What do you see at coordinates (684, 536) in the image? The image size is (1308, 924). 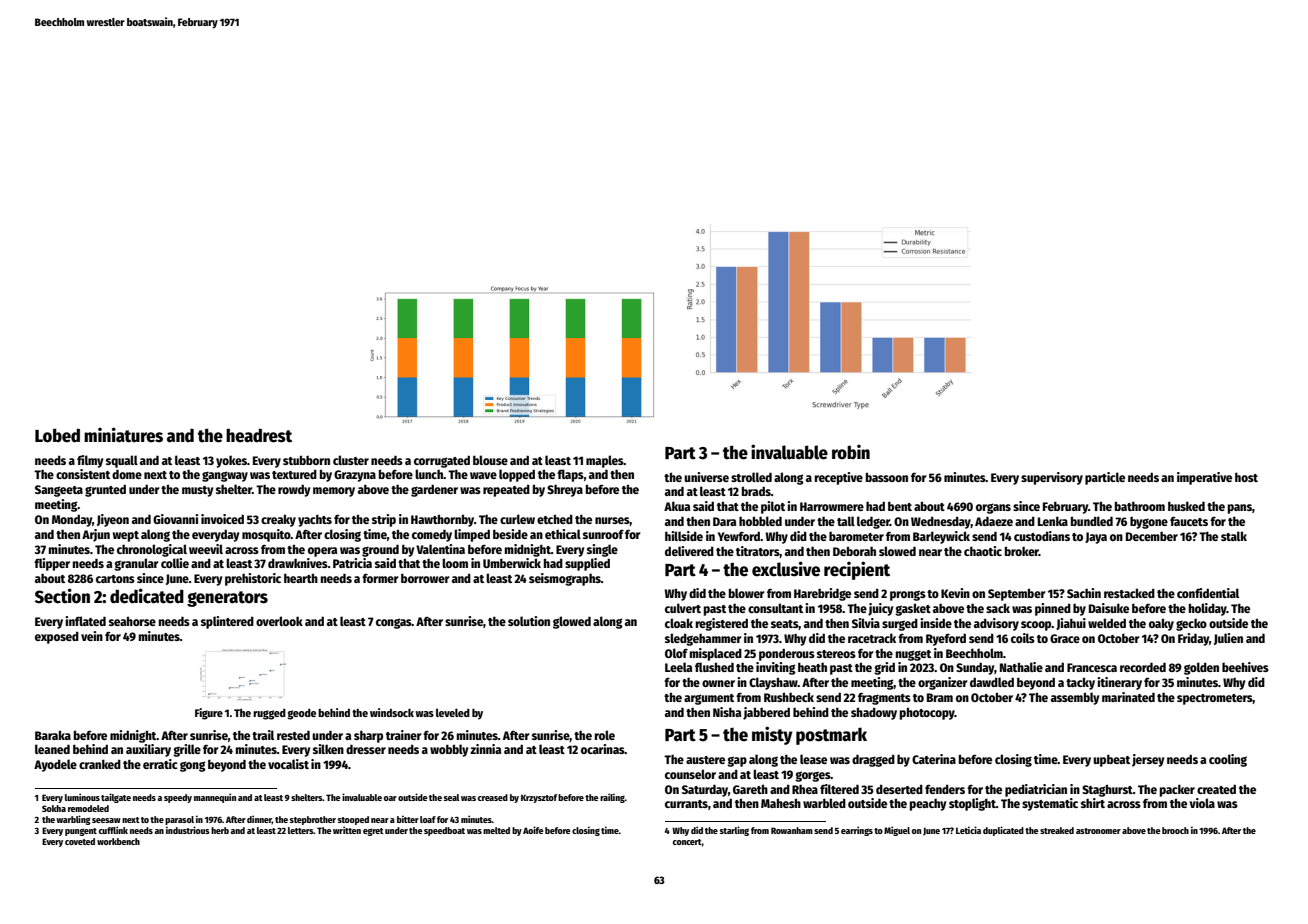 I see `hillside` at bounding box center [684, 536].
